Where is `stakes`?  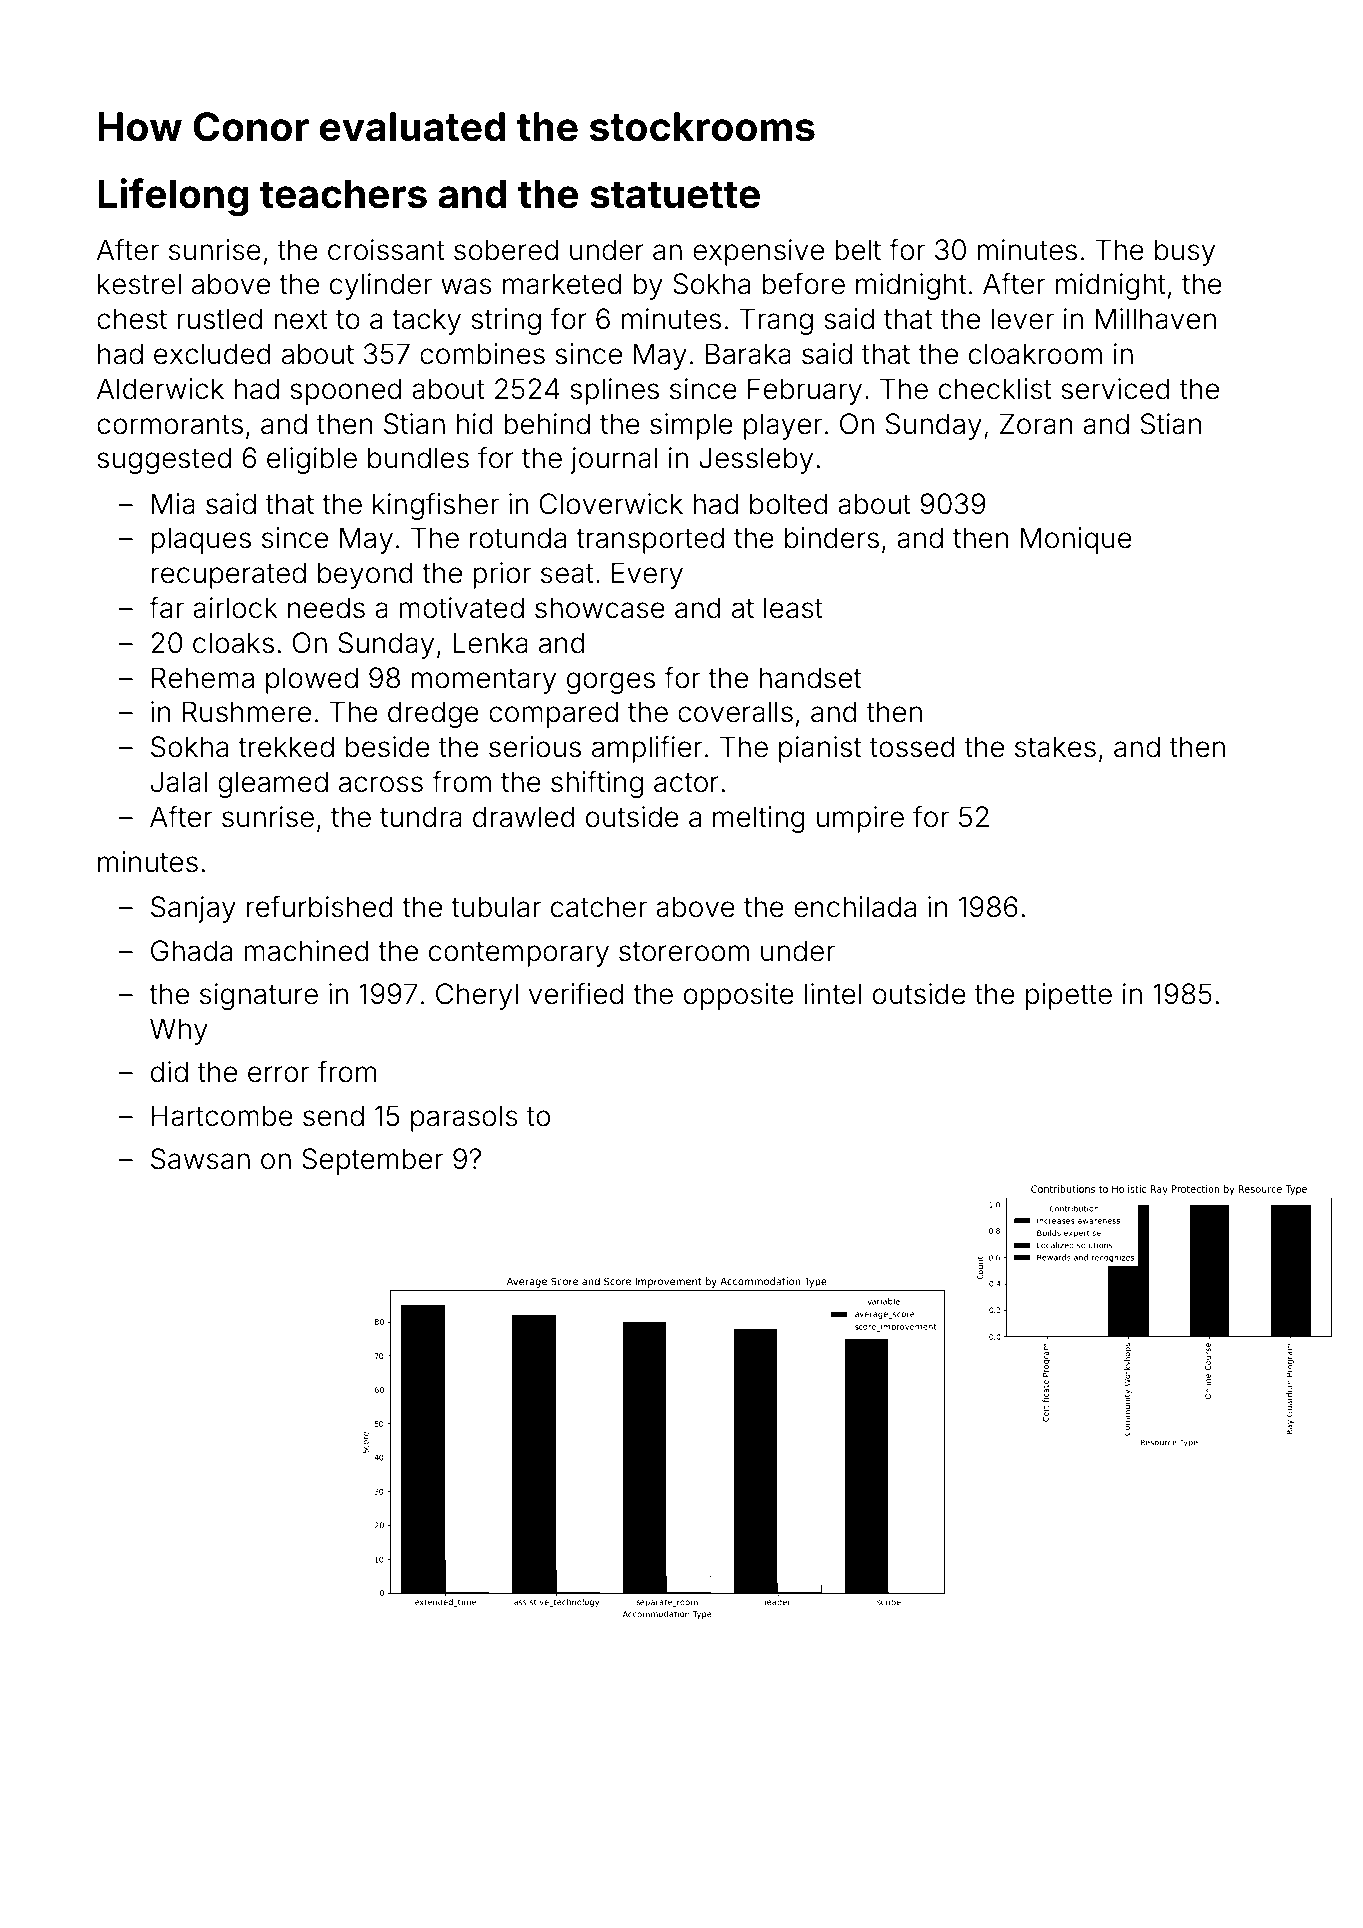 stakes is located at coordinates (1055, 747).
